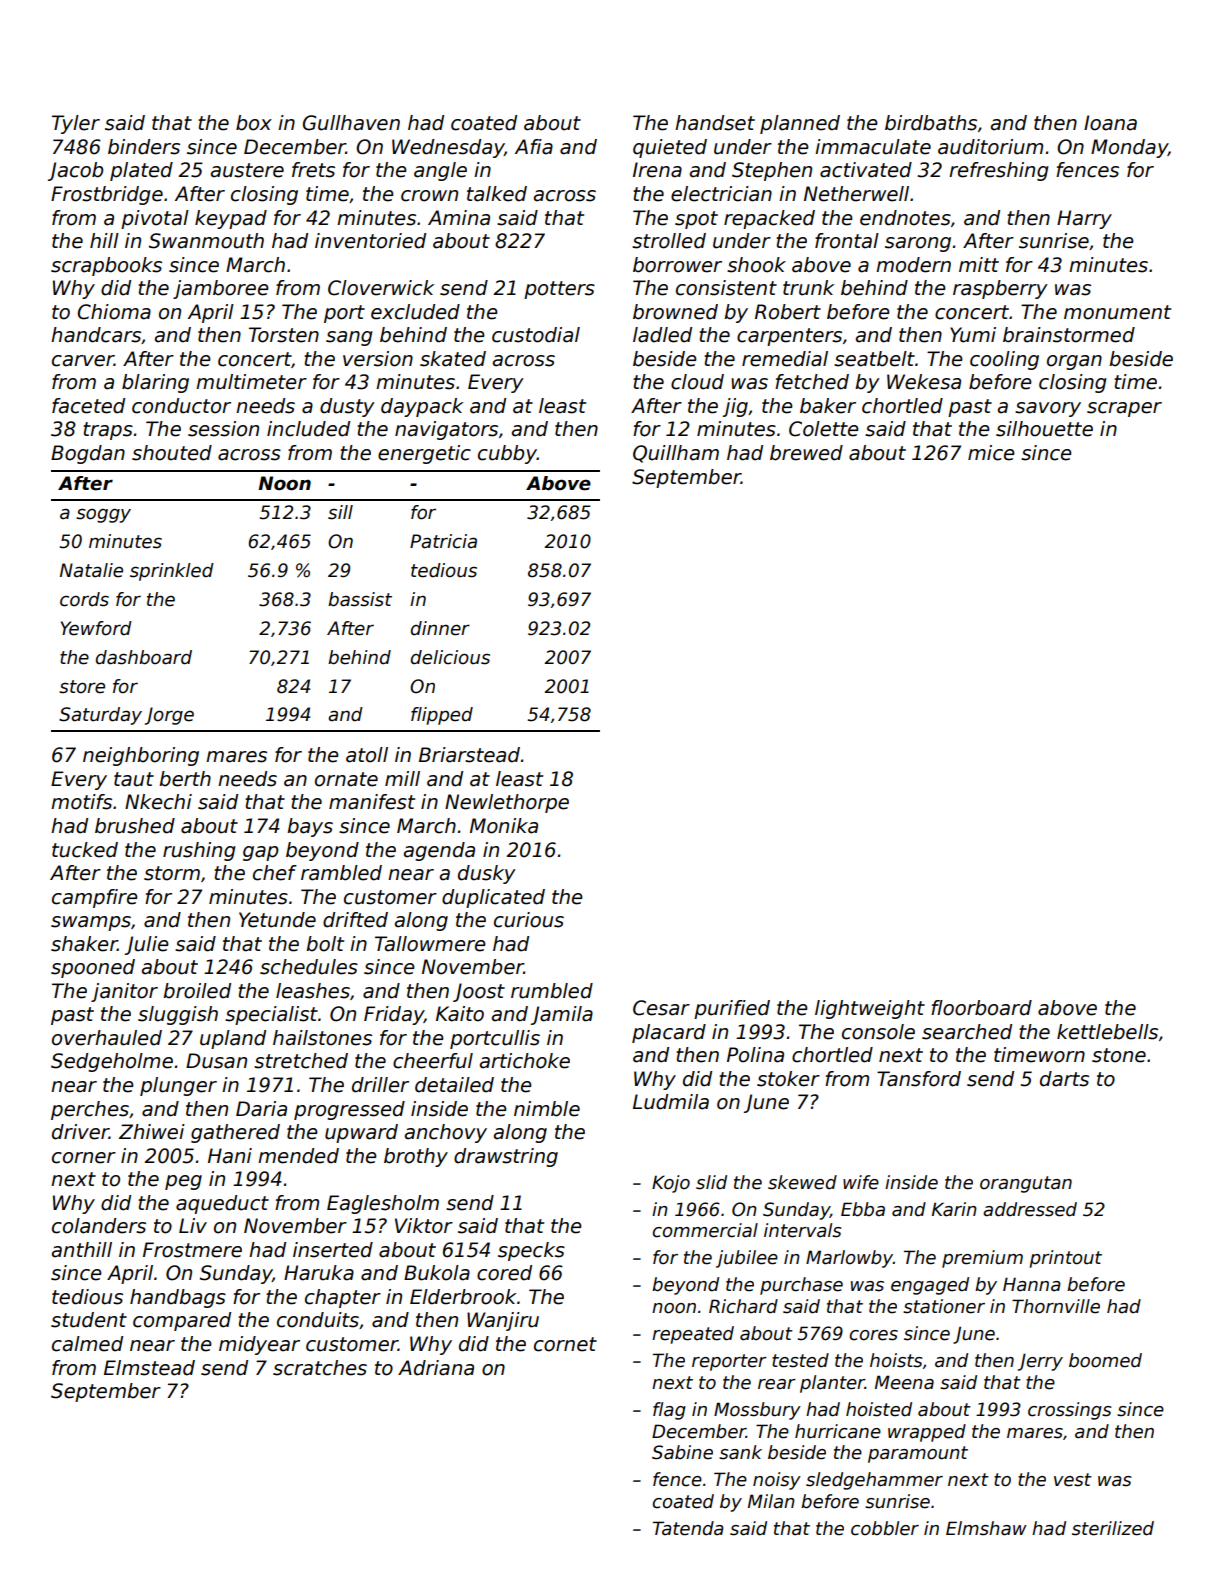 The height and width of the page is (1594, 1232). What do you see at coordinates (931, 123) in the page?
I see `birdbaths` at bounding box center [931, 123].
